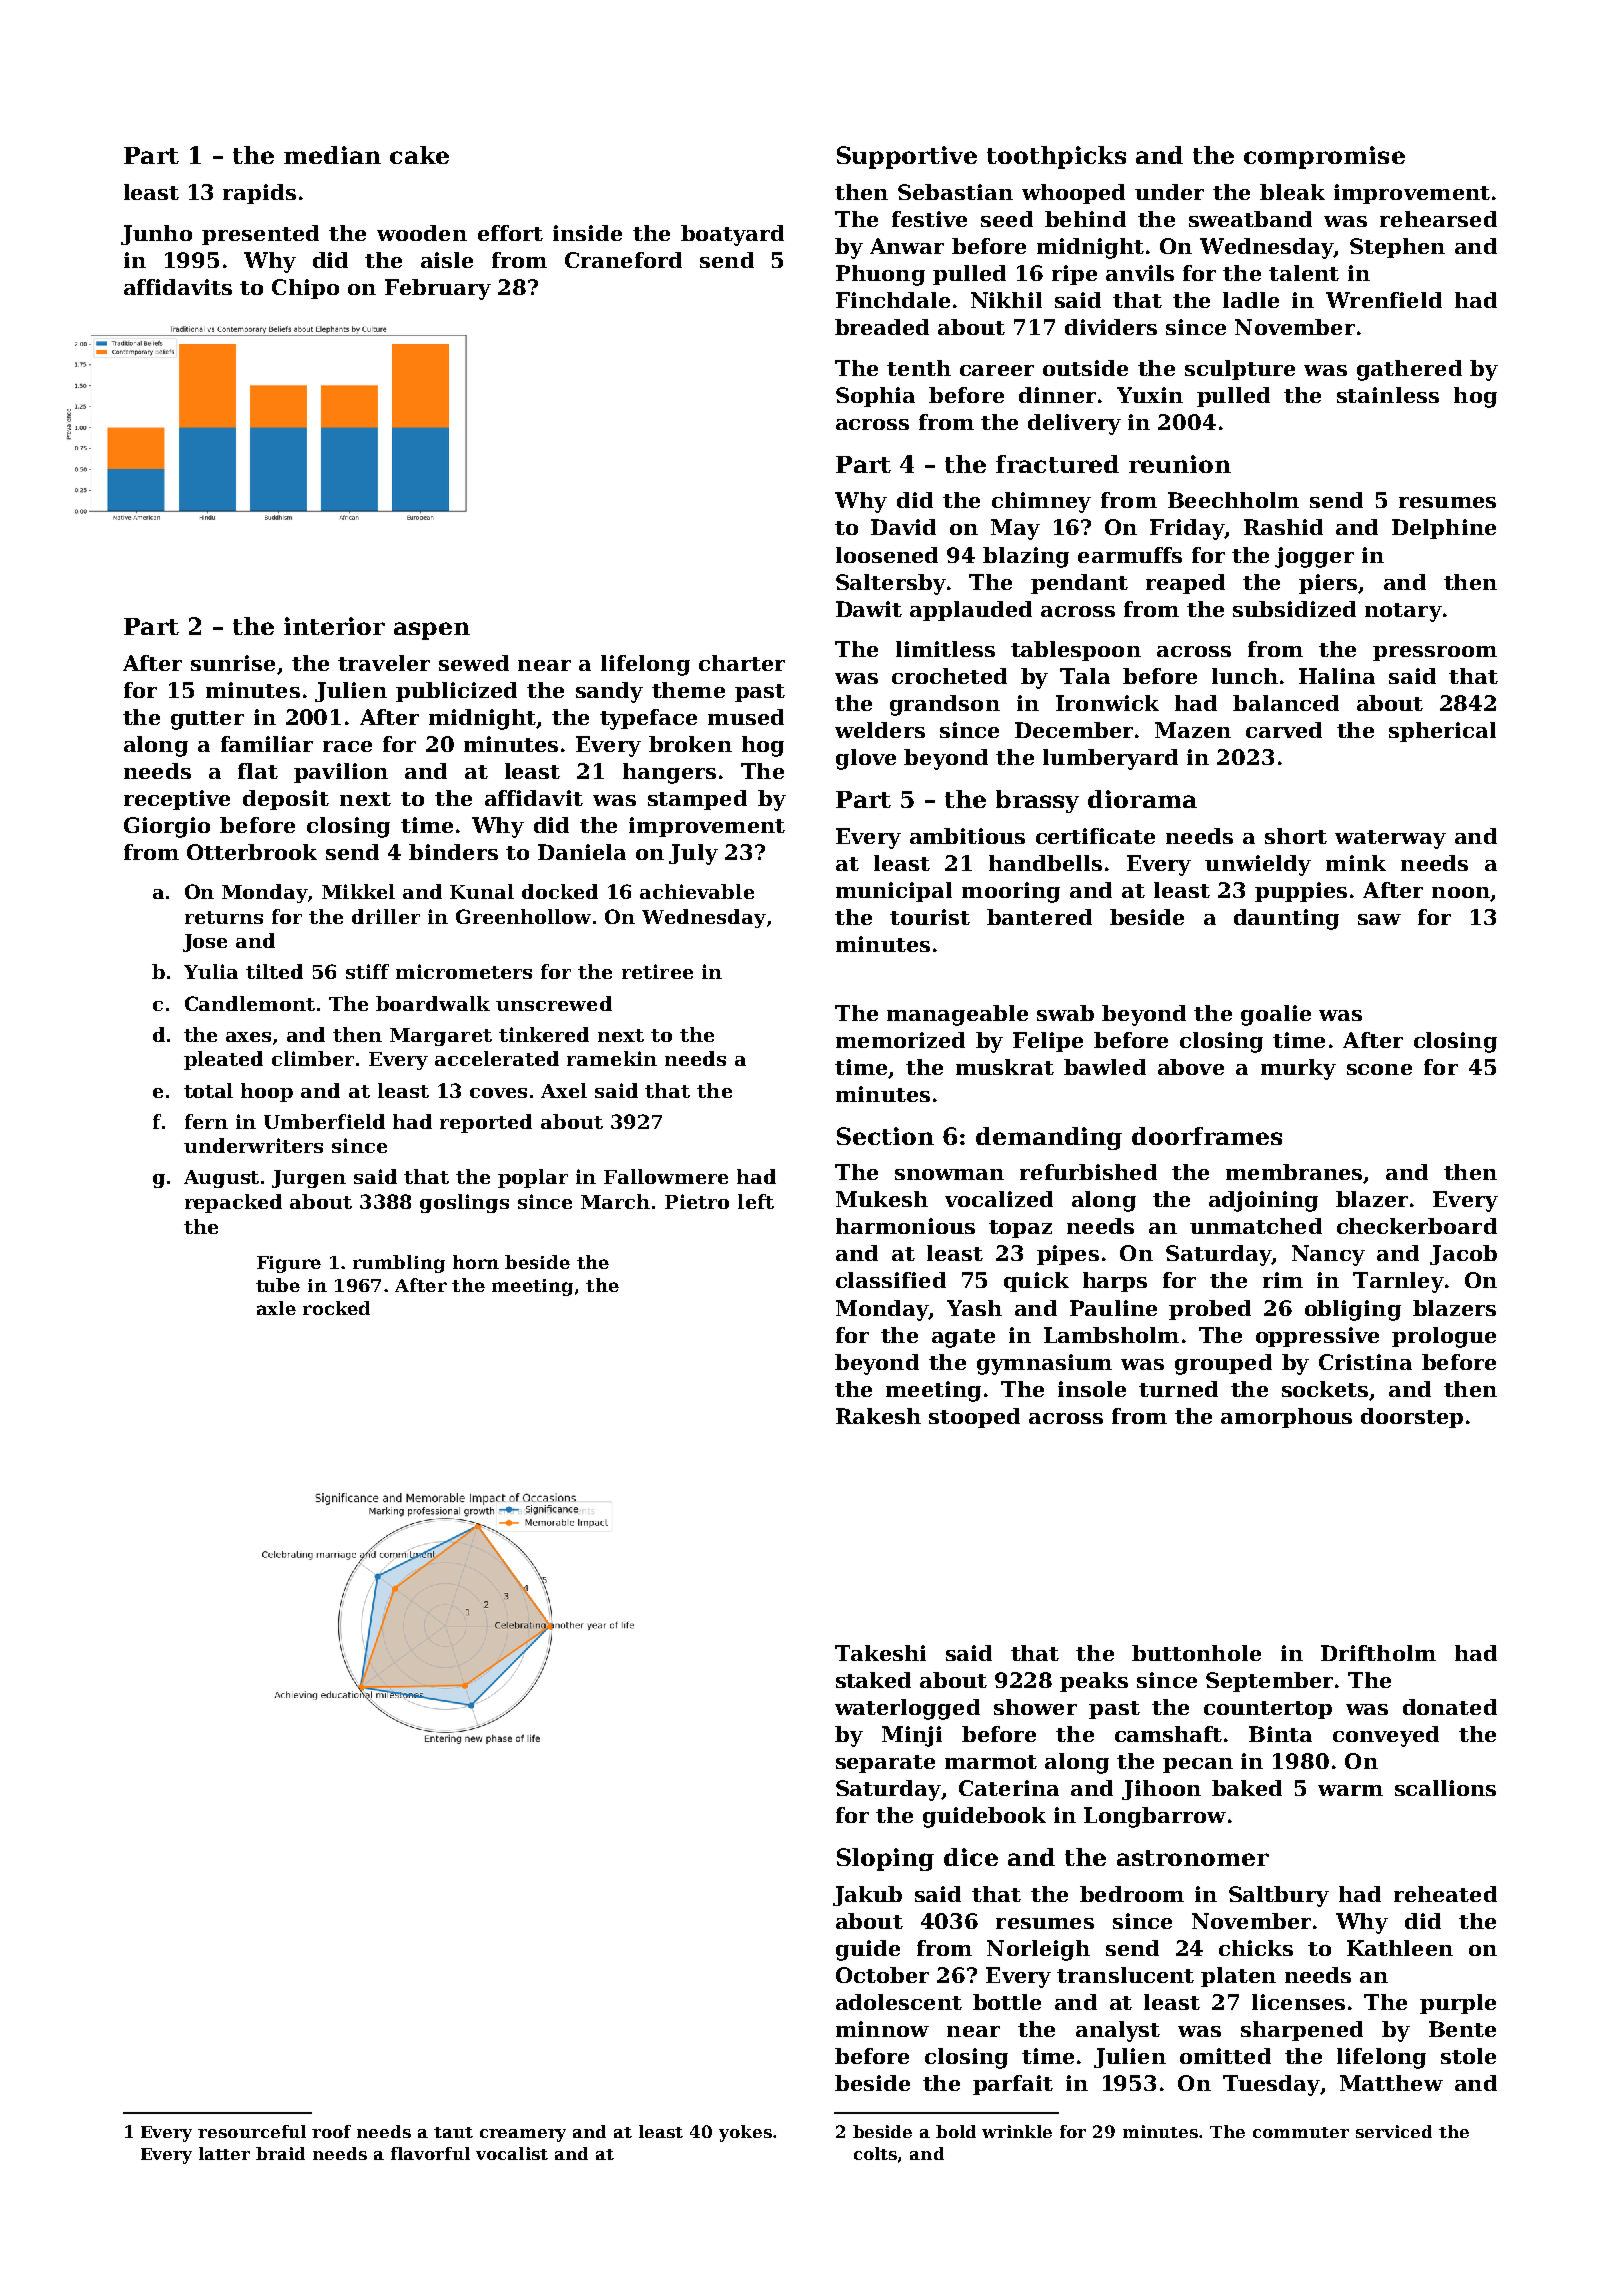  What do you see at coordinates (1325, 1389) in the document?
I see `sockets` at bounding box center [1325, 1389].
